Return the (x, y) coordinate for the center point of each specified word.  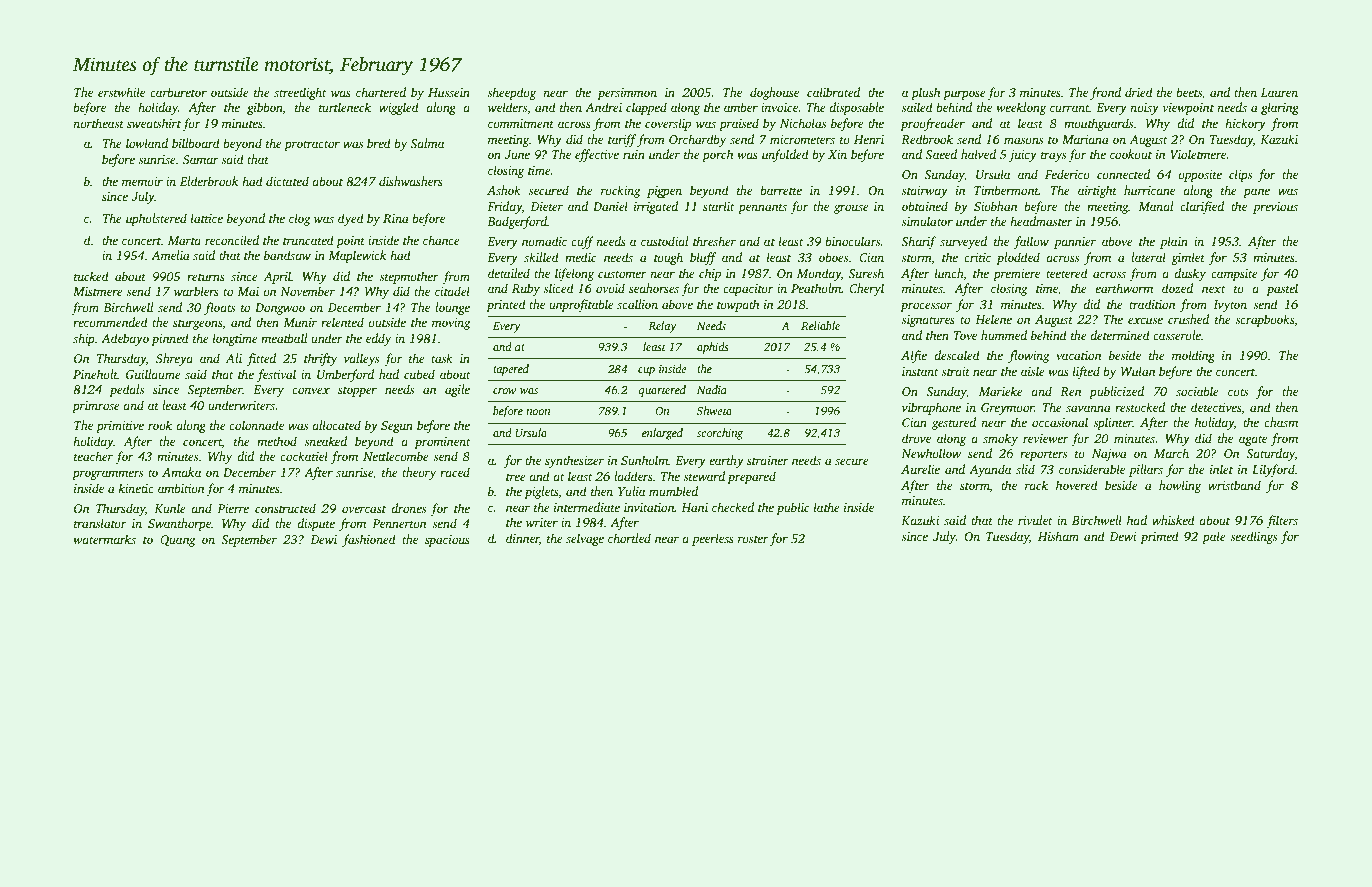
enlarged (662, 434)
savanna (1088, 408)
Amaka (181, 472)
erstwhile (121, 92)
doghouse (774, 93)
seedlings (1253, 537)
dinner (523, 539)
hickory (1245, 124)
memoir (142, 181)
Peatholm (816, 288)
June (517, 154)
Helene (993, 319)
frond (1105, 93)
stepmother (409, 277)
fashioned (369, 540)
